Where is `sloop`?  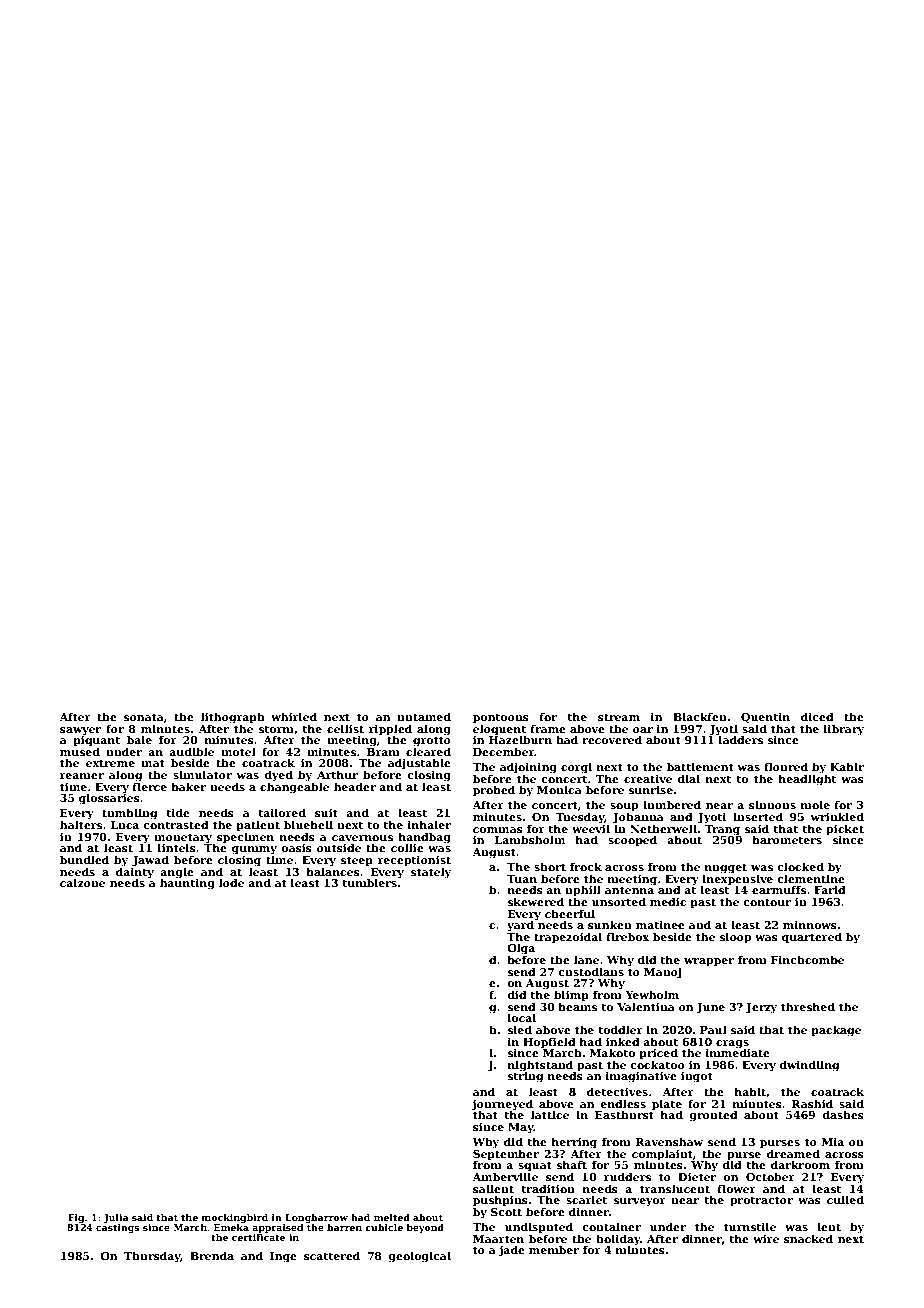 sloop is located at coordinates (735, 937).
